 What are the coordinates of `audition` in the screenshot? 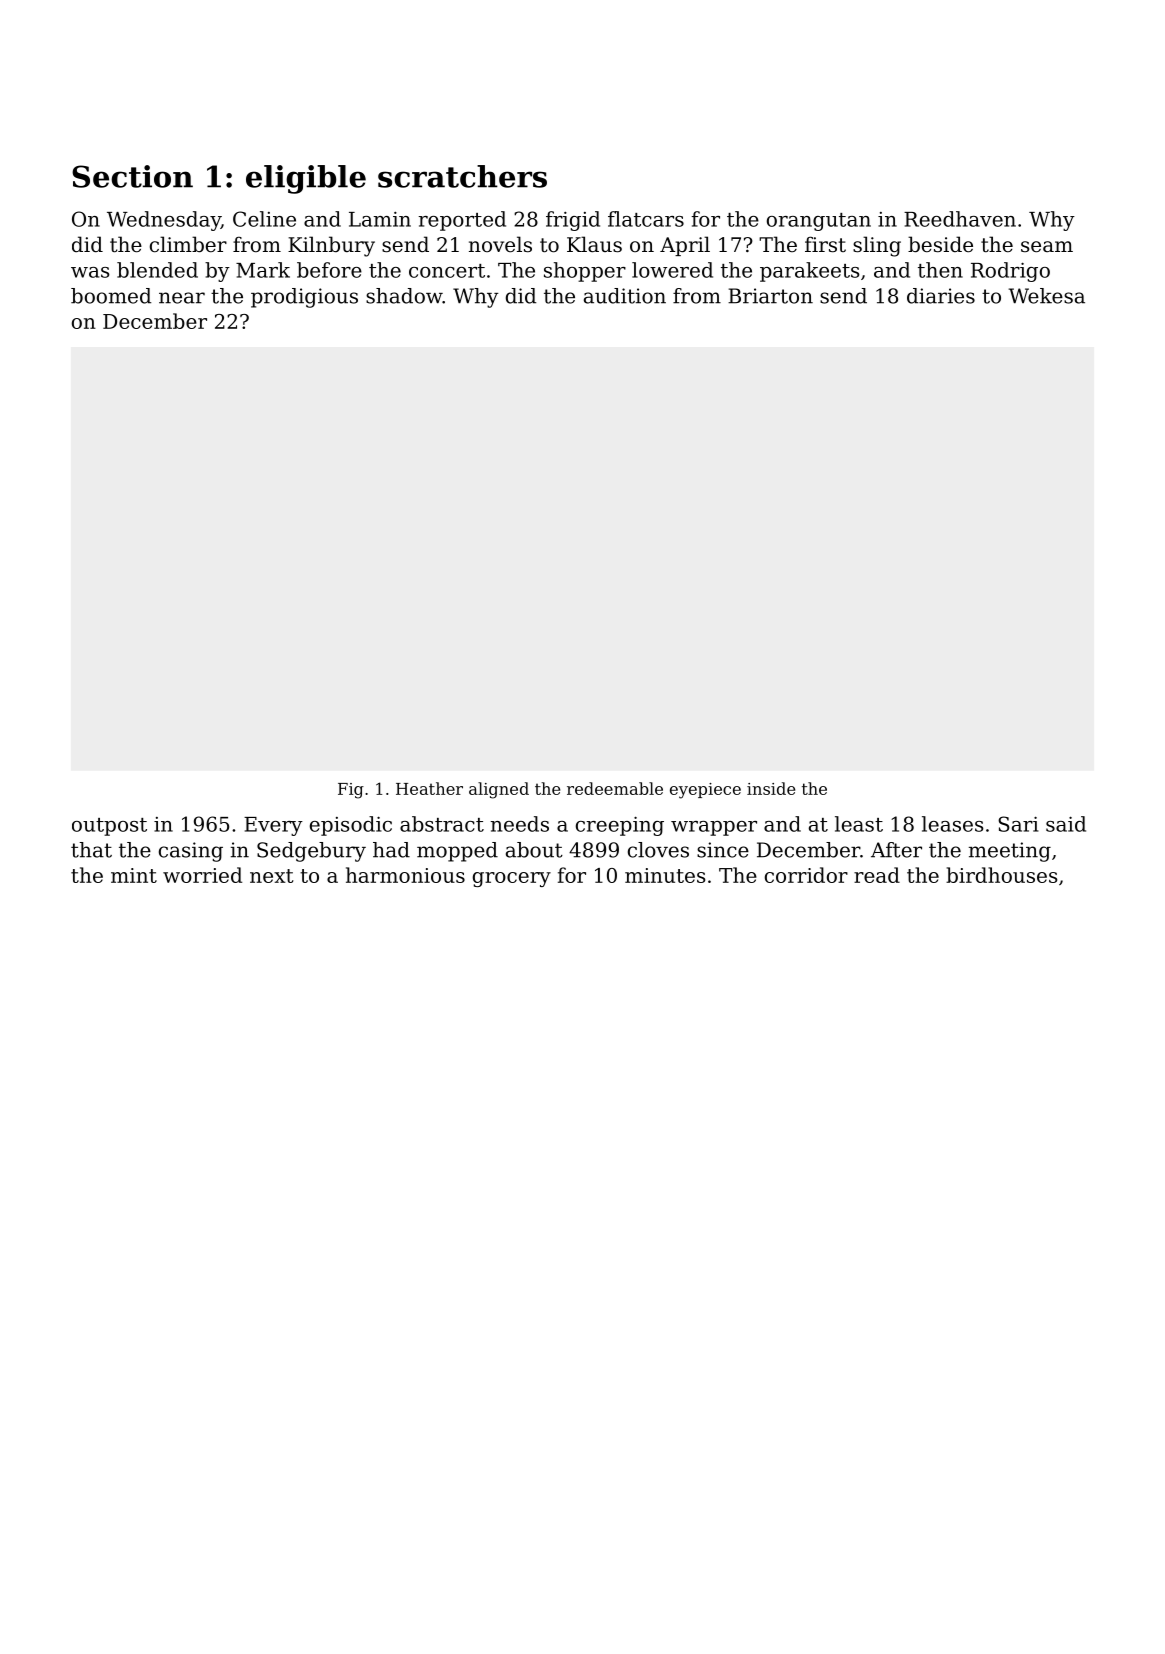 It's located at (625, 296).
